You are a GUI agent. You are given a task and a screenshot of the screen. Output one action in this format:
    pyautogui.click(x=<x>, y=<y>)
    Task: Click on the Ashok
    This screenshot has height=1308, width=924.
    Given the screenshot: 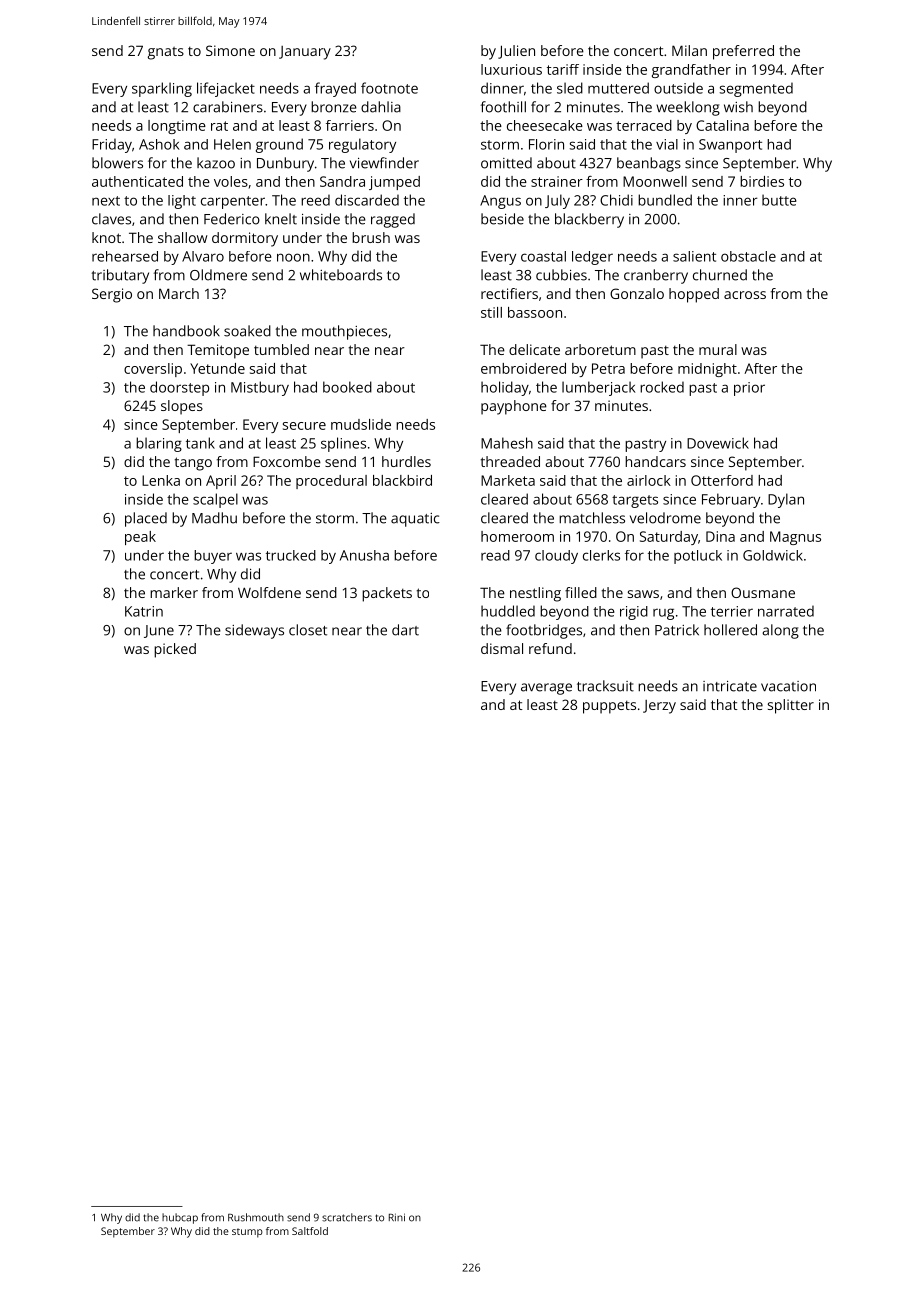 What is the action you would take?
    pyautogui.click(x=159, y=144)
